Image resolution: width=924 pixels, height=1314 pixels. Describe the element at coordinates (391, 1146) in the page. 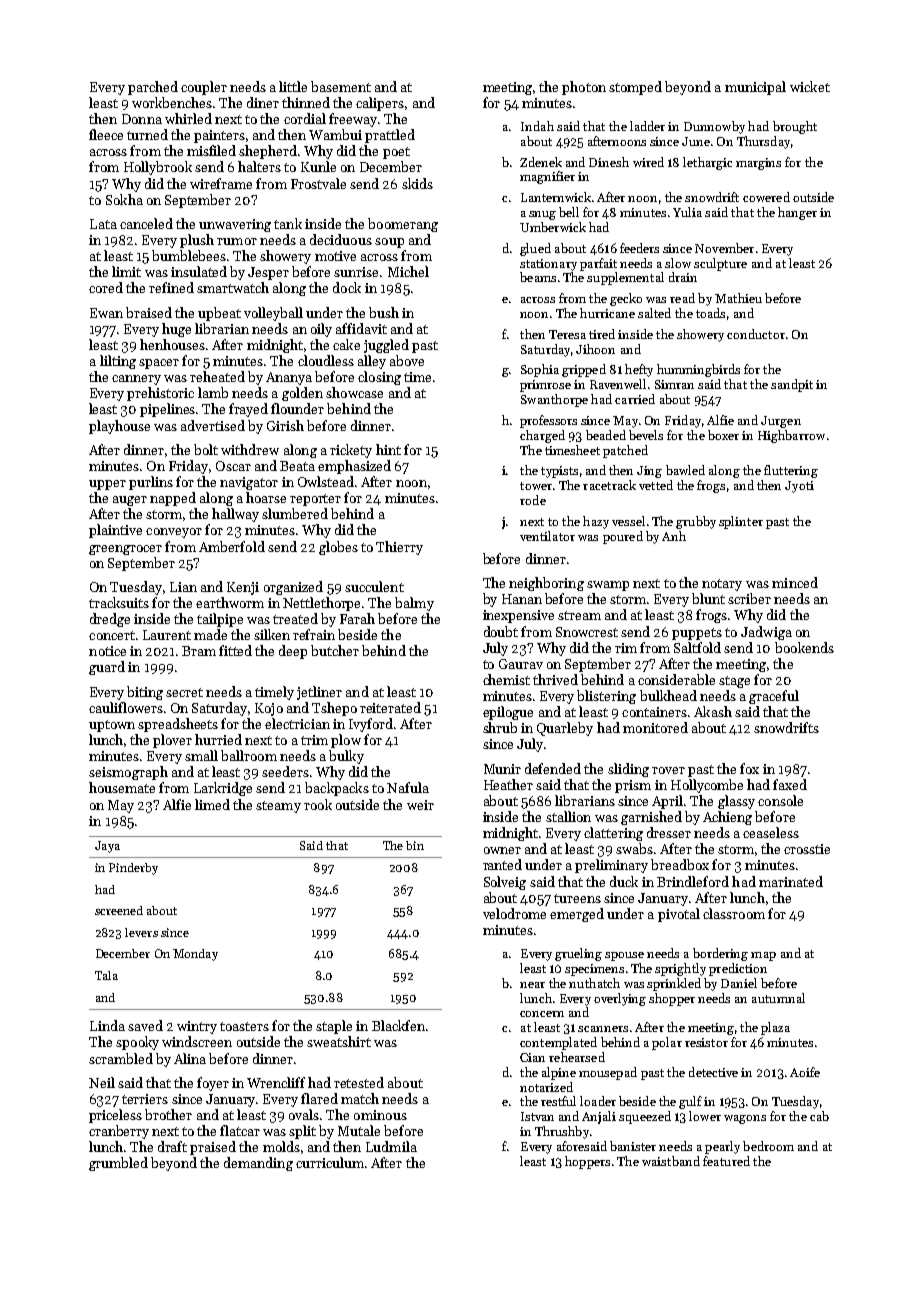

I see `Ludmila` at that location.
